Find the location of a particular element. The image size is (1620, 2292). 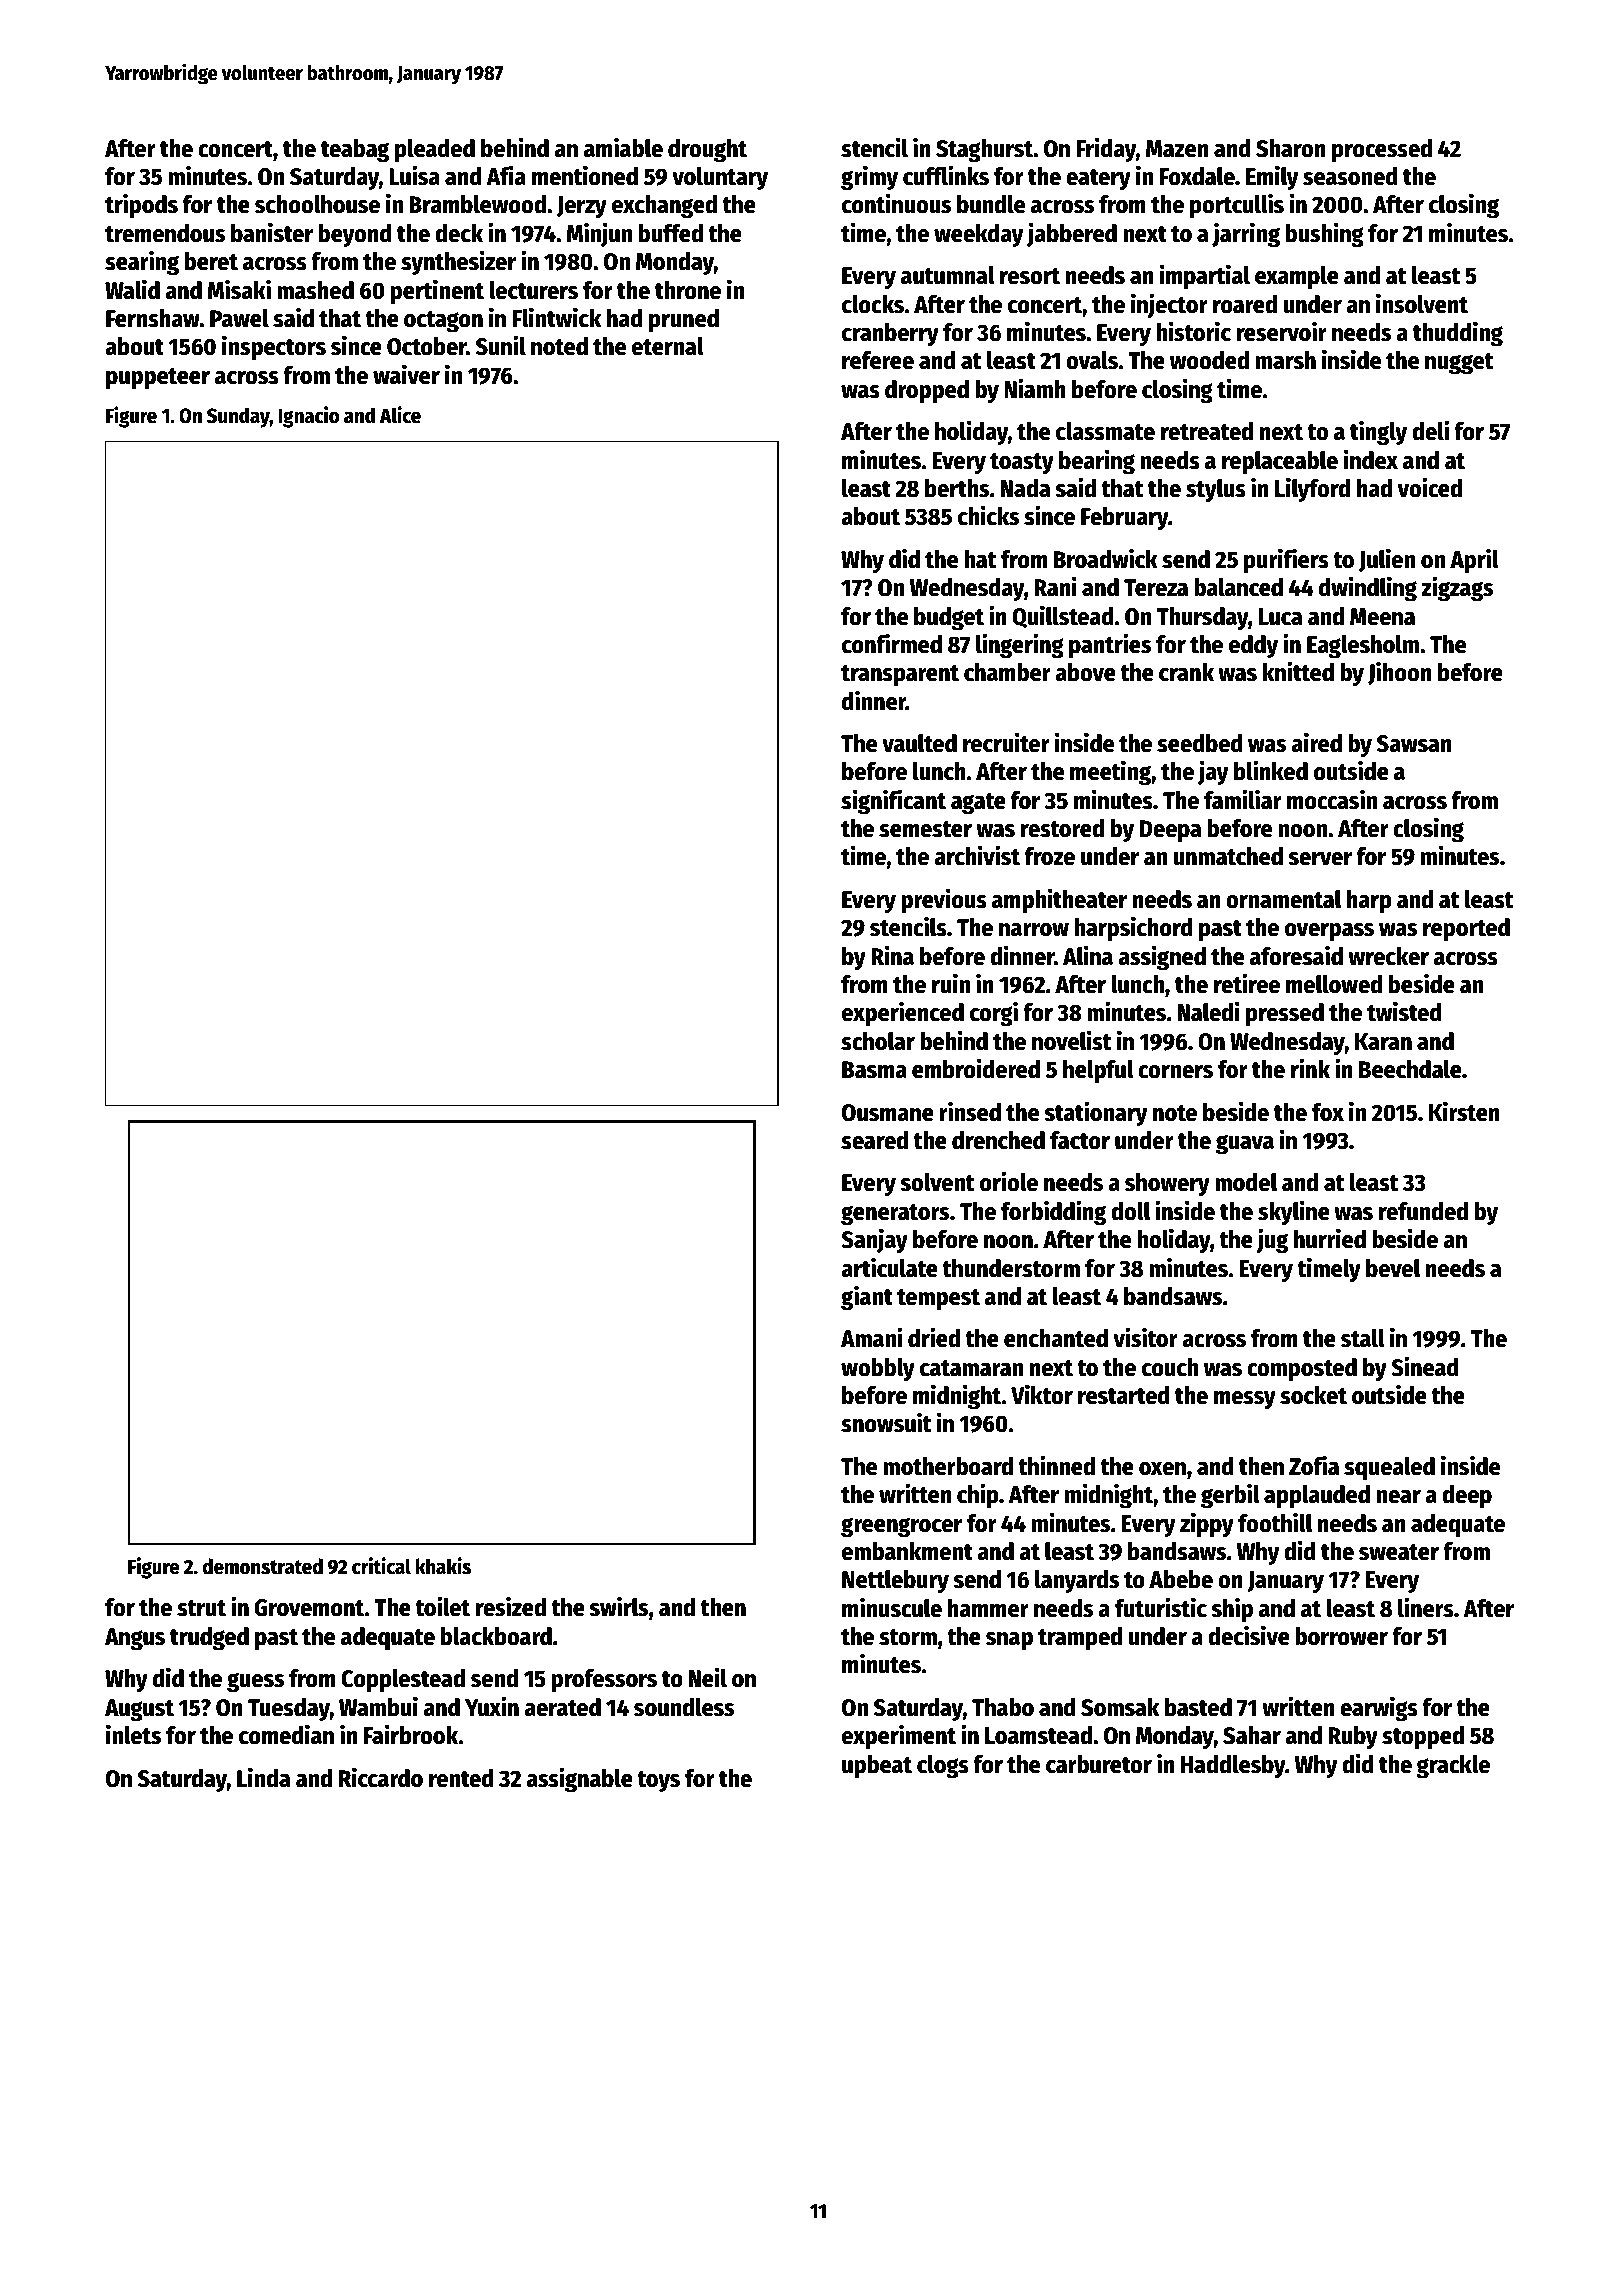

Rina is located at coordinates (892, 955).
